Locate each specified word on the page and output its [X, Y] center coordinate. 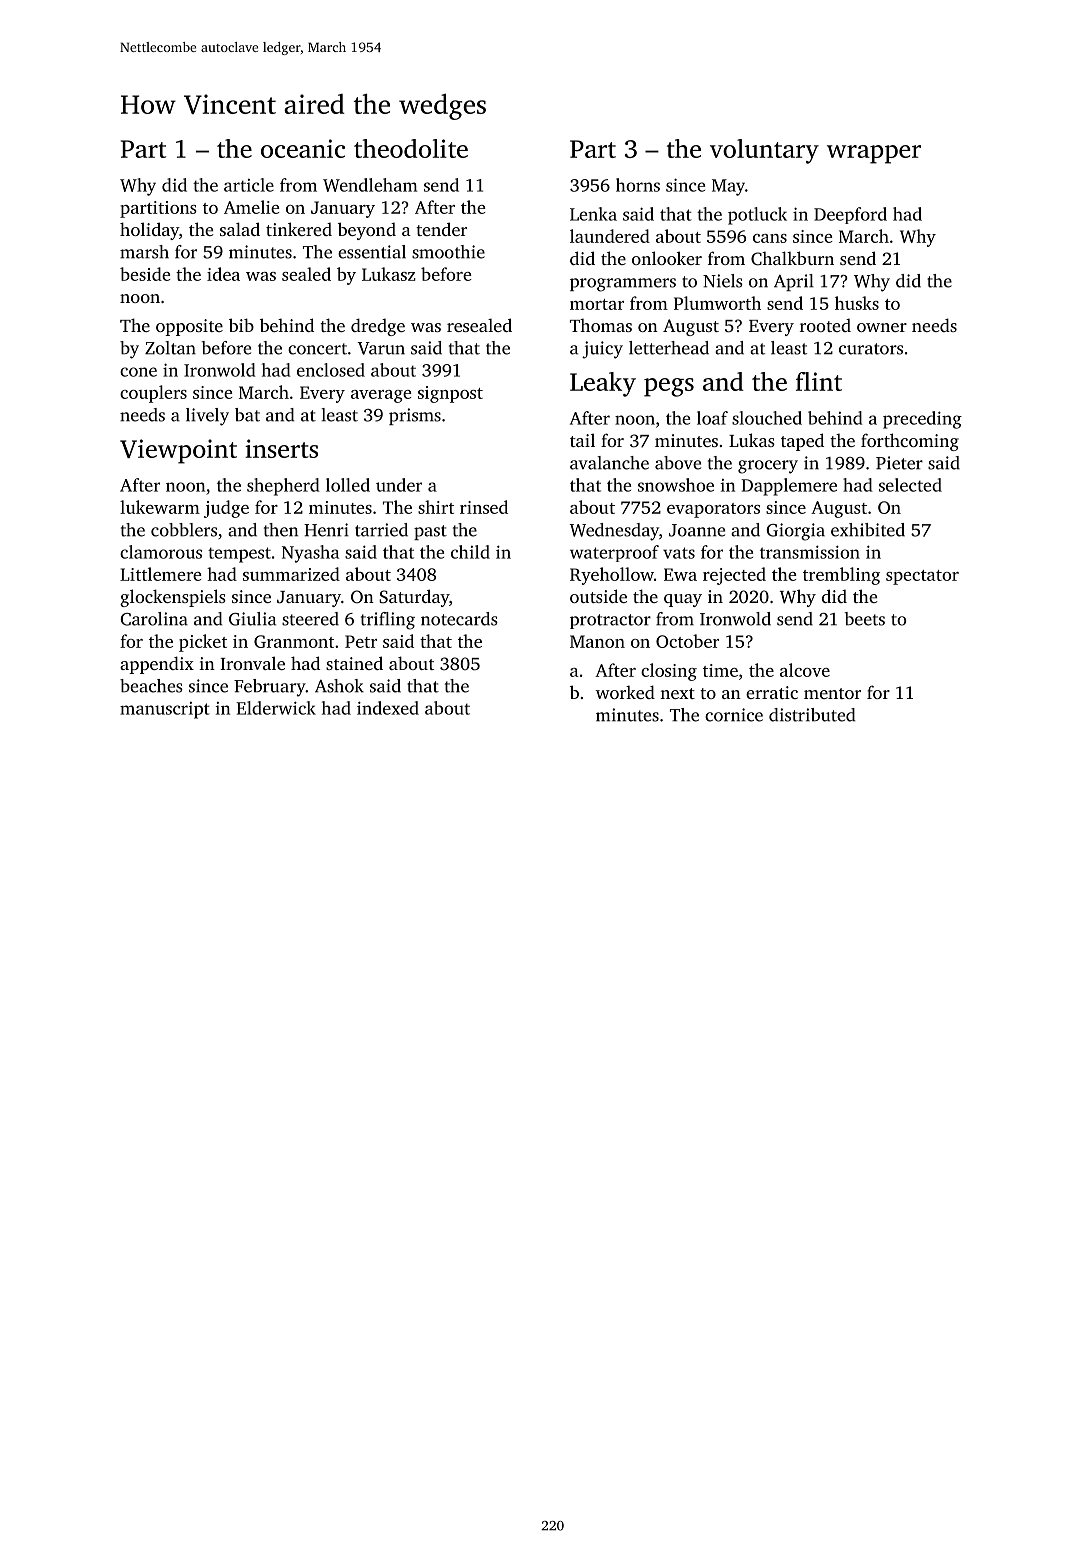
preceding [922, 420]
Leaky [603, 384]
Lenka [593, 214]
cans [770, 238]
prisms [415, 416]
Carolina [154, 619]
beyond [367, 231]
